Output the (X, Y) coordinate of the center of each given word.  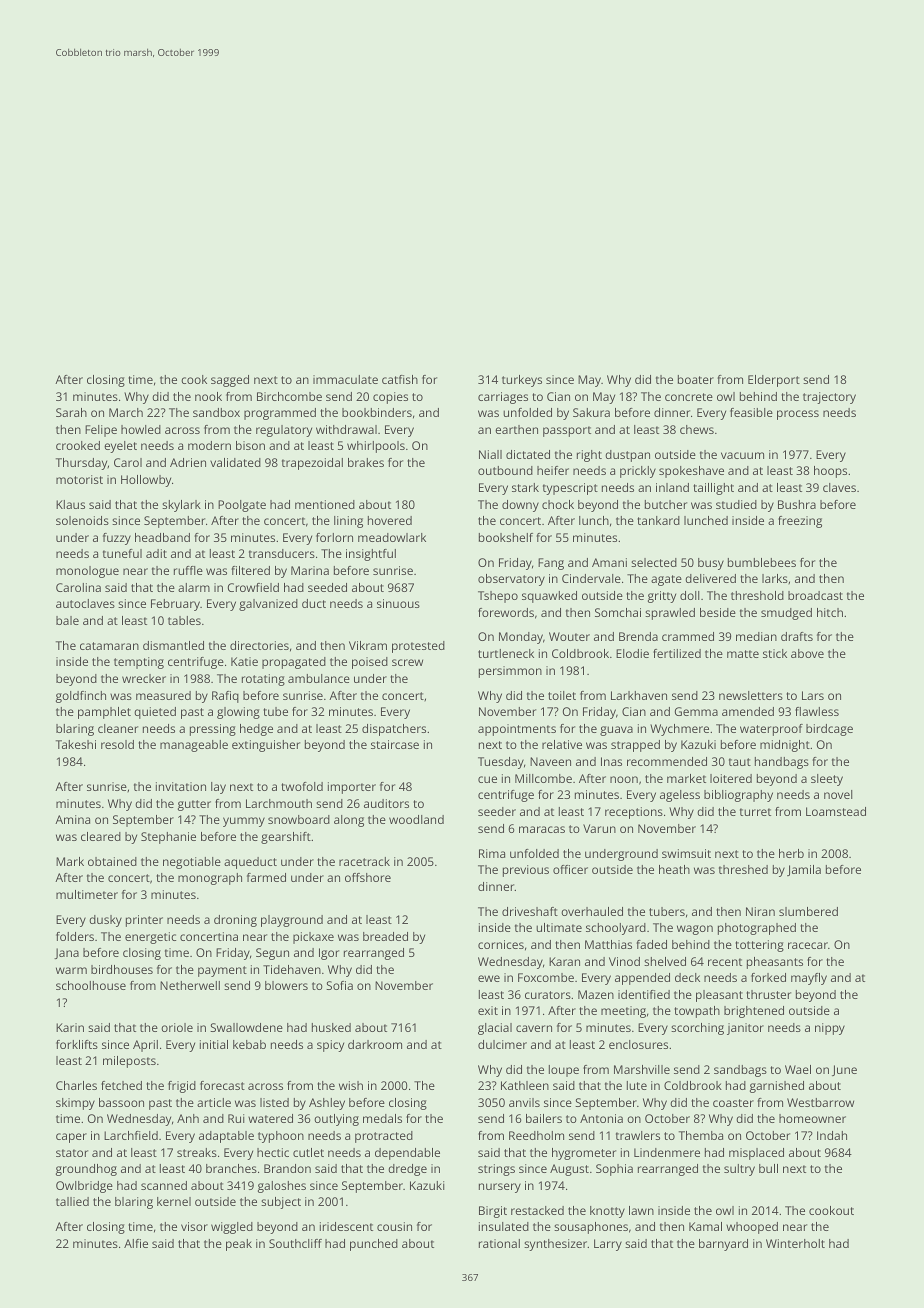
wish (351, 1085)
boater (696, 379)
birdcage (829, 730)
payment (222, 971)
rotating (263, 680)
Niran (760, 911)
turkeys (522, 381)
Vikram (368, 645)
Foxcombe (546, 977)
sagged (230, 381)
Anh (188, 1118)
